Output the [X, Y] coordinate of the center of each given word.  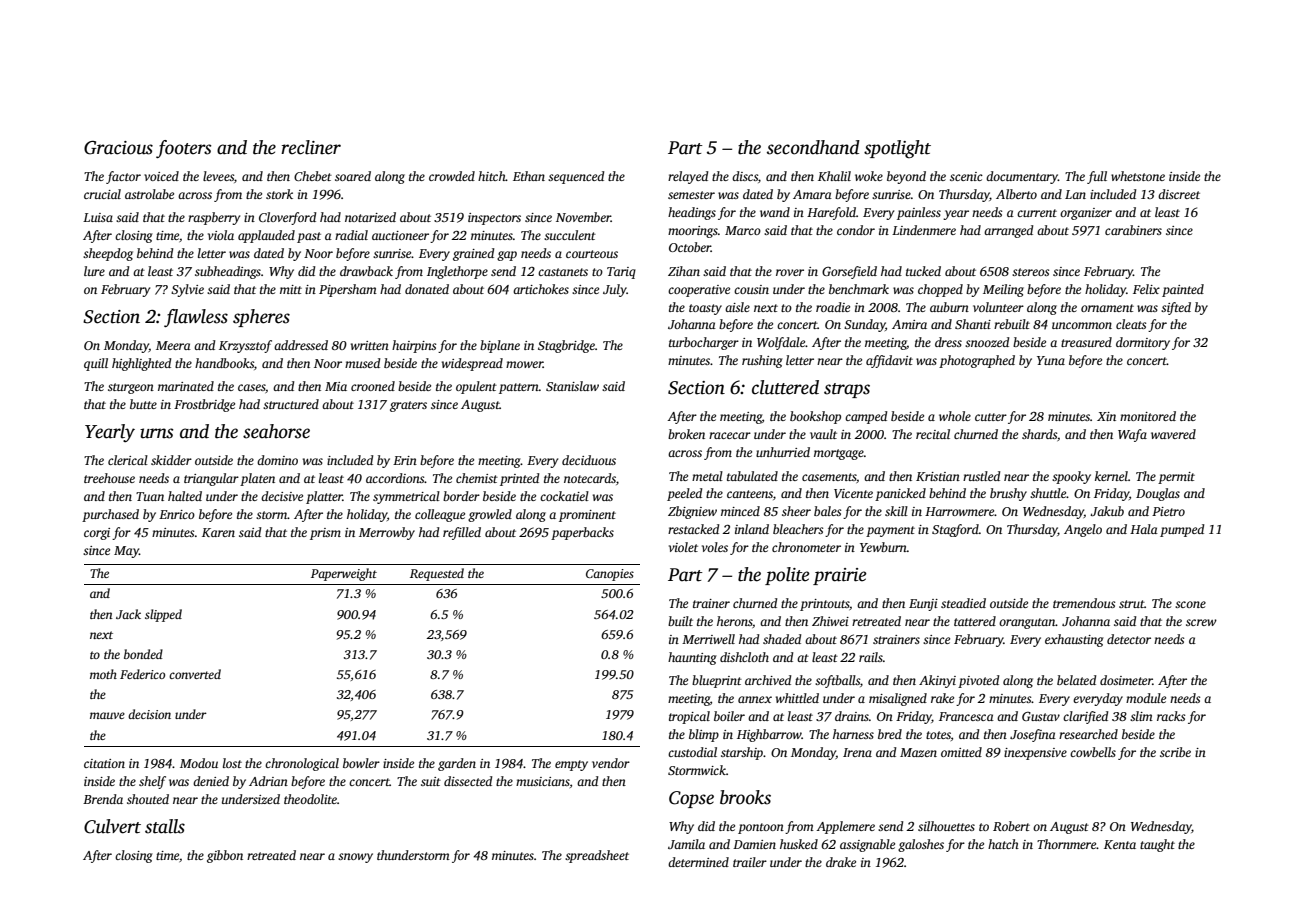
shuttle [1048, 493]
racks [1171, 716]
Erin [405, 460]
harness [853, 734]
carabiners [1133, 230]
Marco [743, 230]
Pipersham [348, 290]
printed [519, 479]
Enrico [177, 514]
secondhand [813, 147]
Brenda [103, 799]
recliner [311, 147]
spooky [1071, 477]
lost [232, 763]
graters [408, 406]
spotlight [897, 149]
